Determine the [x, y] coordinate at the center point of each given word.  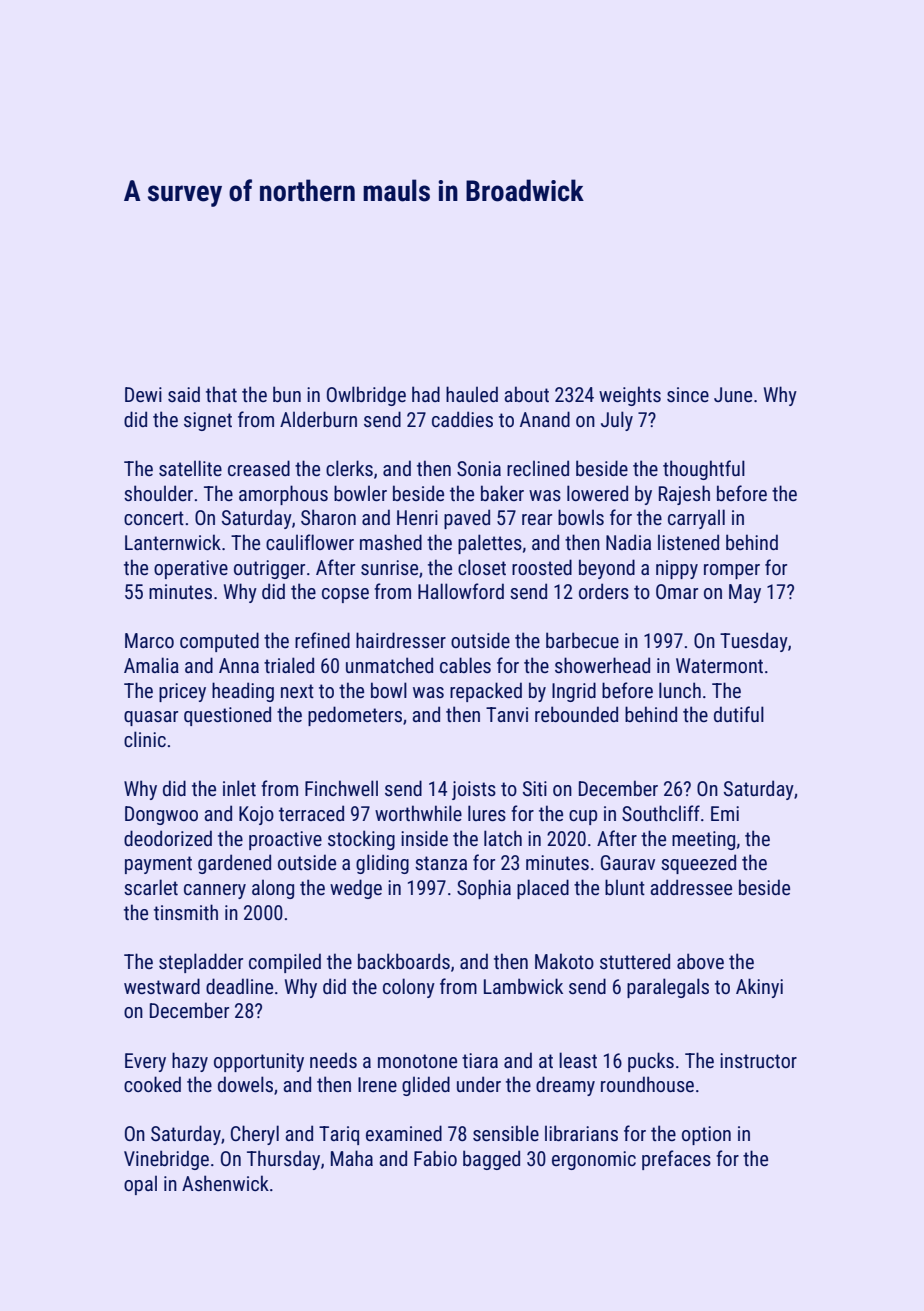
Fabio [435, 1158]
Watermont [719, 665]
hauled [472, 394]
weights [630, 396]
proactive [285, 840]
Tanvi [507, 714]
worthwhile [418, 813]
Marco [149, 640]
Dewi [143, 394]
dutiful [739, 714]
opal [140, 1185]
